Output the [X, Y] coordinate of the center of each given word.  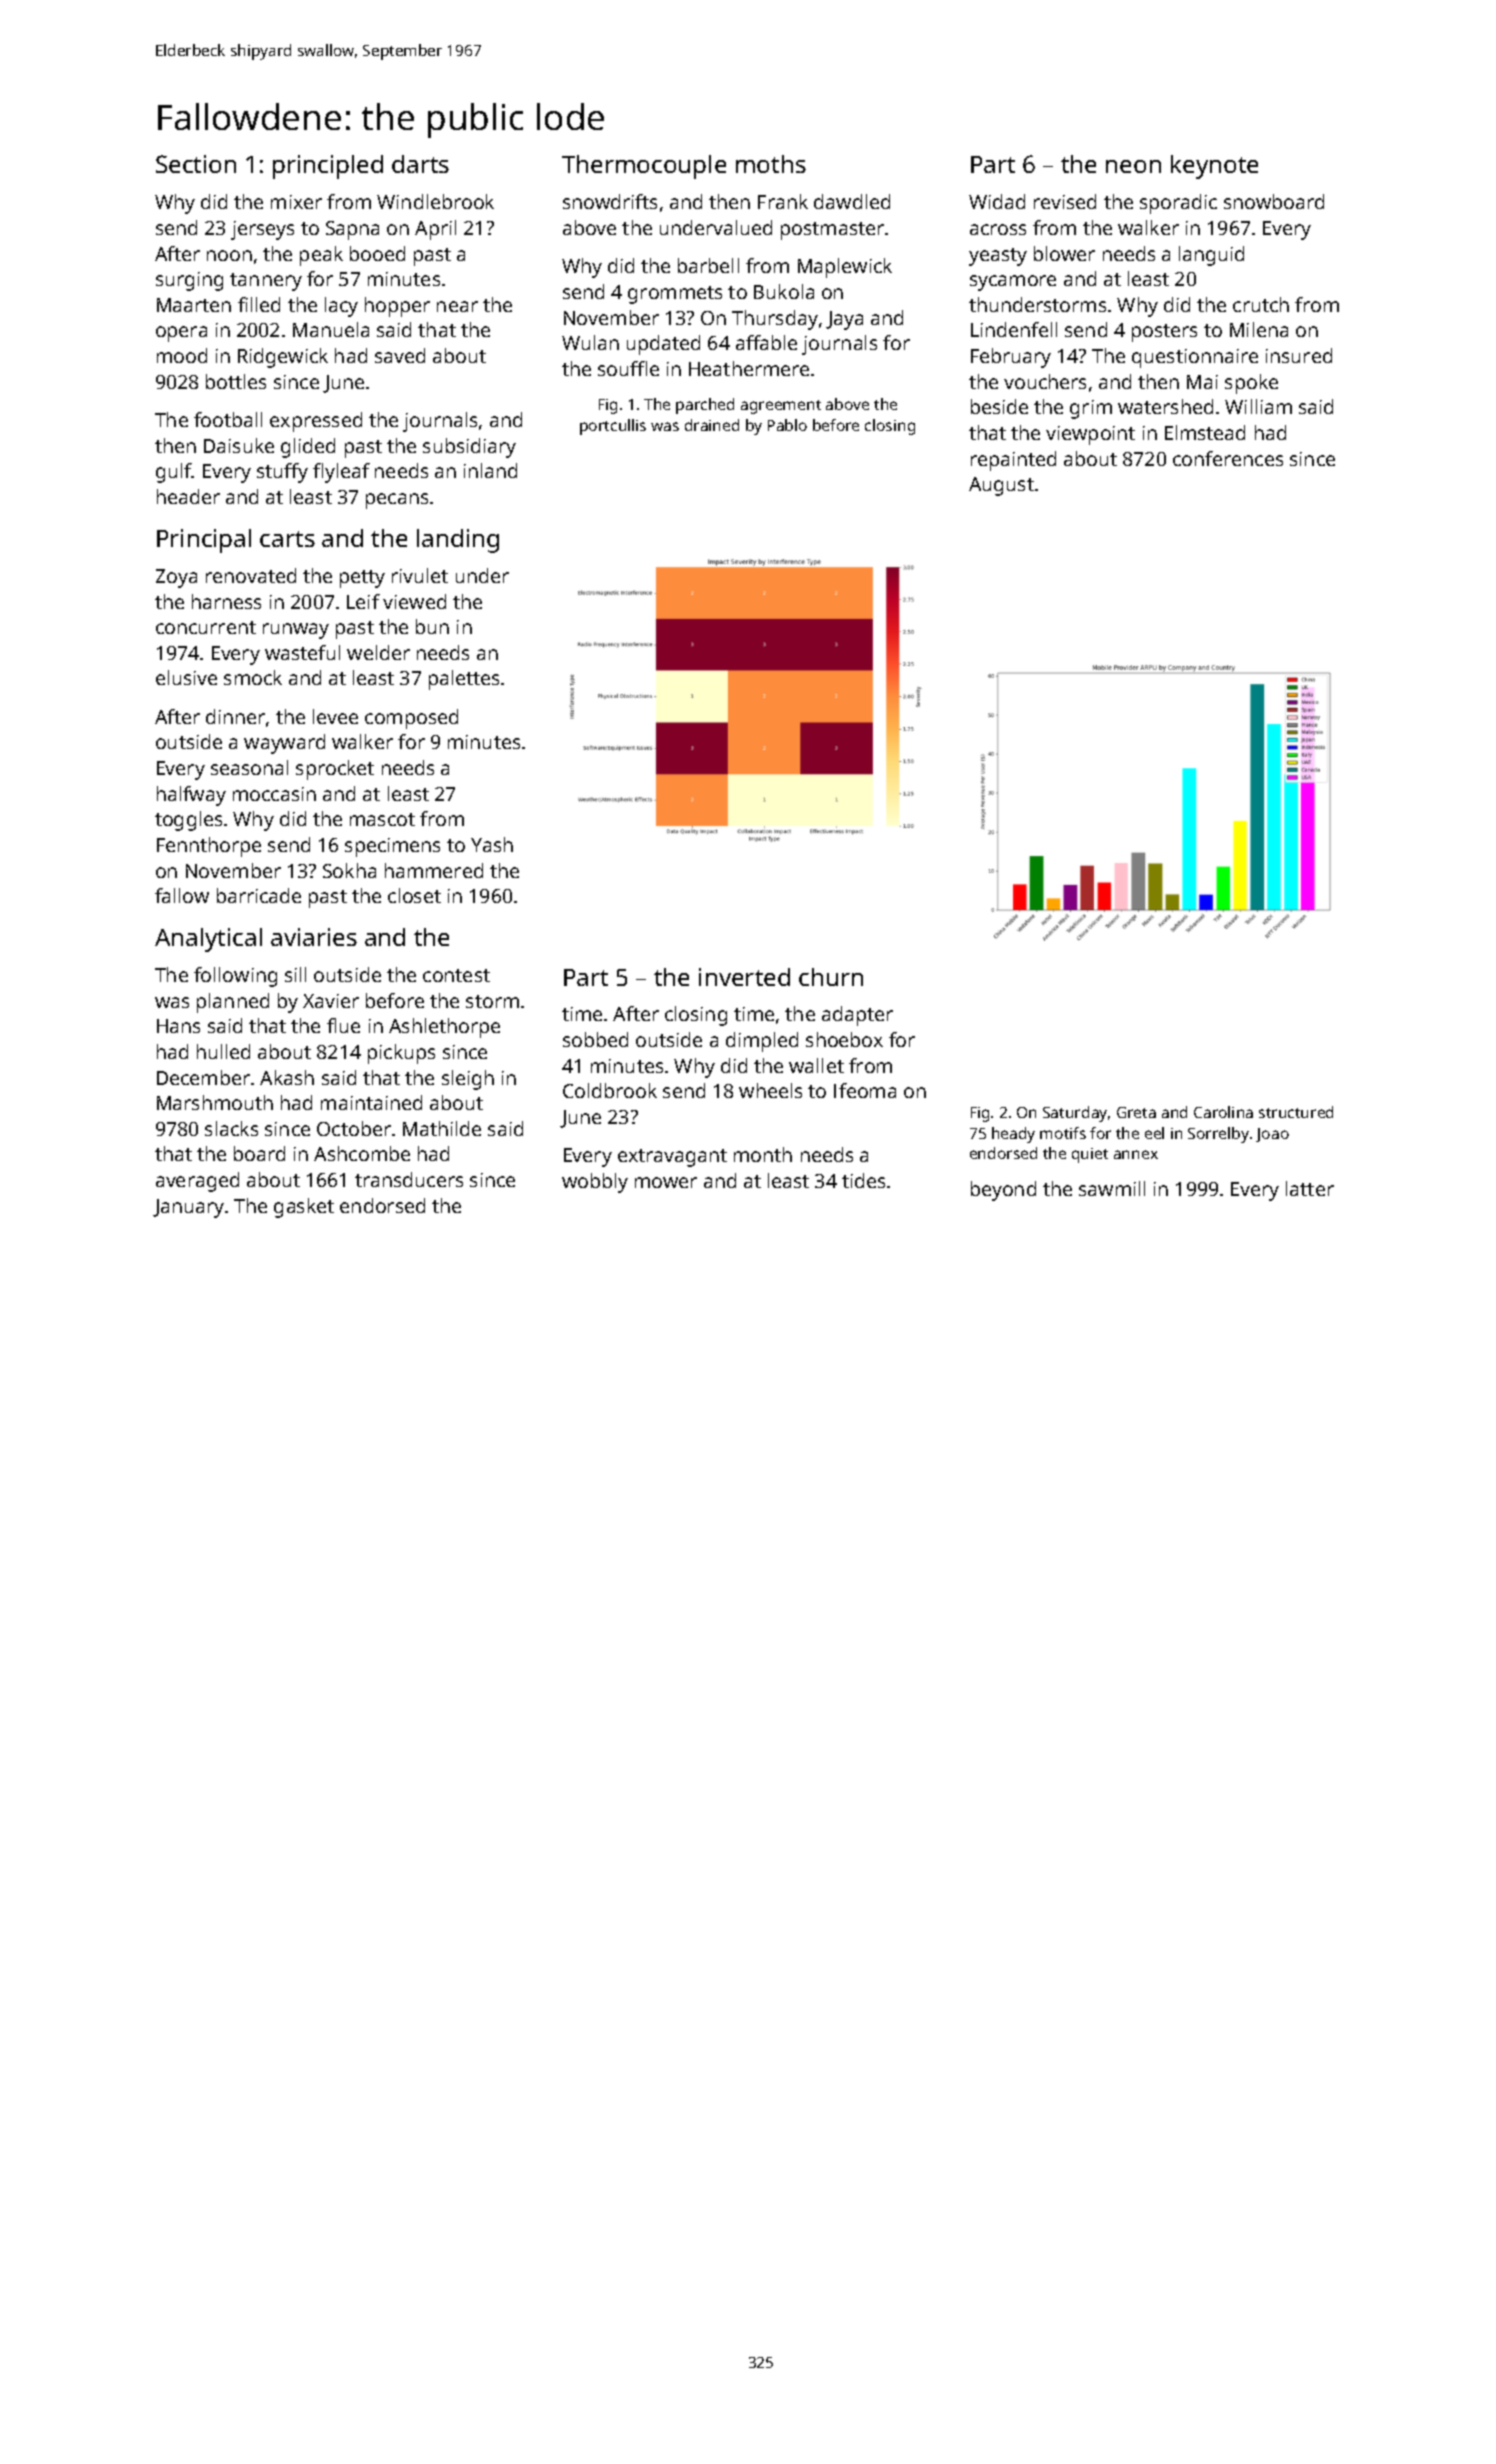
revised [1065, 201]
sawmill [1112, 1188]
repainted [1013, 461]
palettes [464, 680]
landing [458, 541]
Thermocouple [644, 167]
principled [328, 167]
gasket [304, 1208]
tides [863, 1180]
